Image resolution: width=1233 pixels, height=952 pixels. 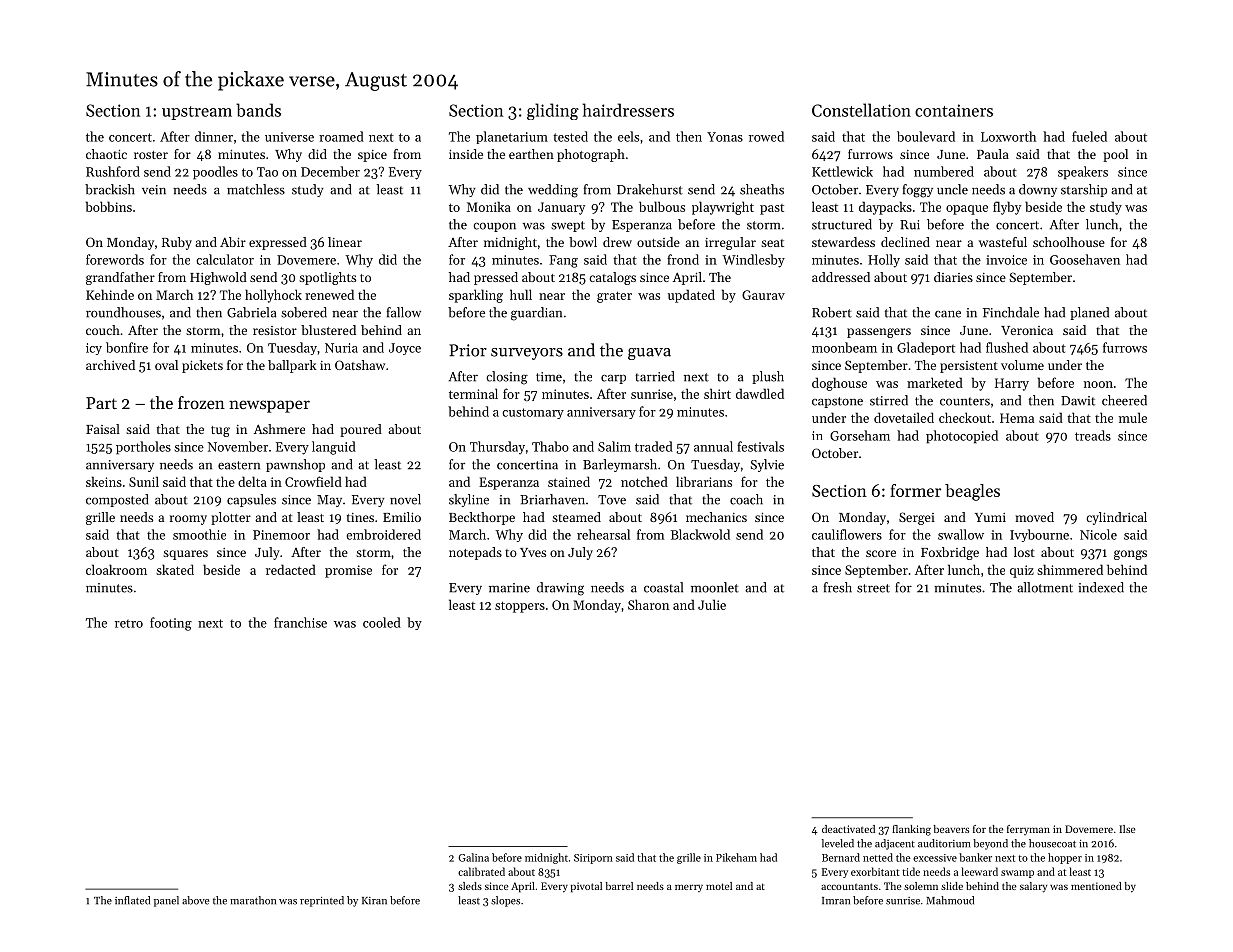 What do you see at coordinates (533, 413) in the screenshot?
I see `customary` at bounding box center [533, 413].
